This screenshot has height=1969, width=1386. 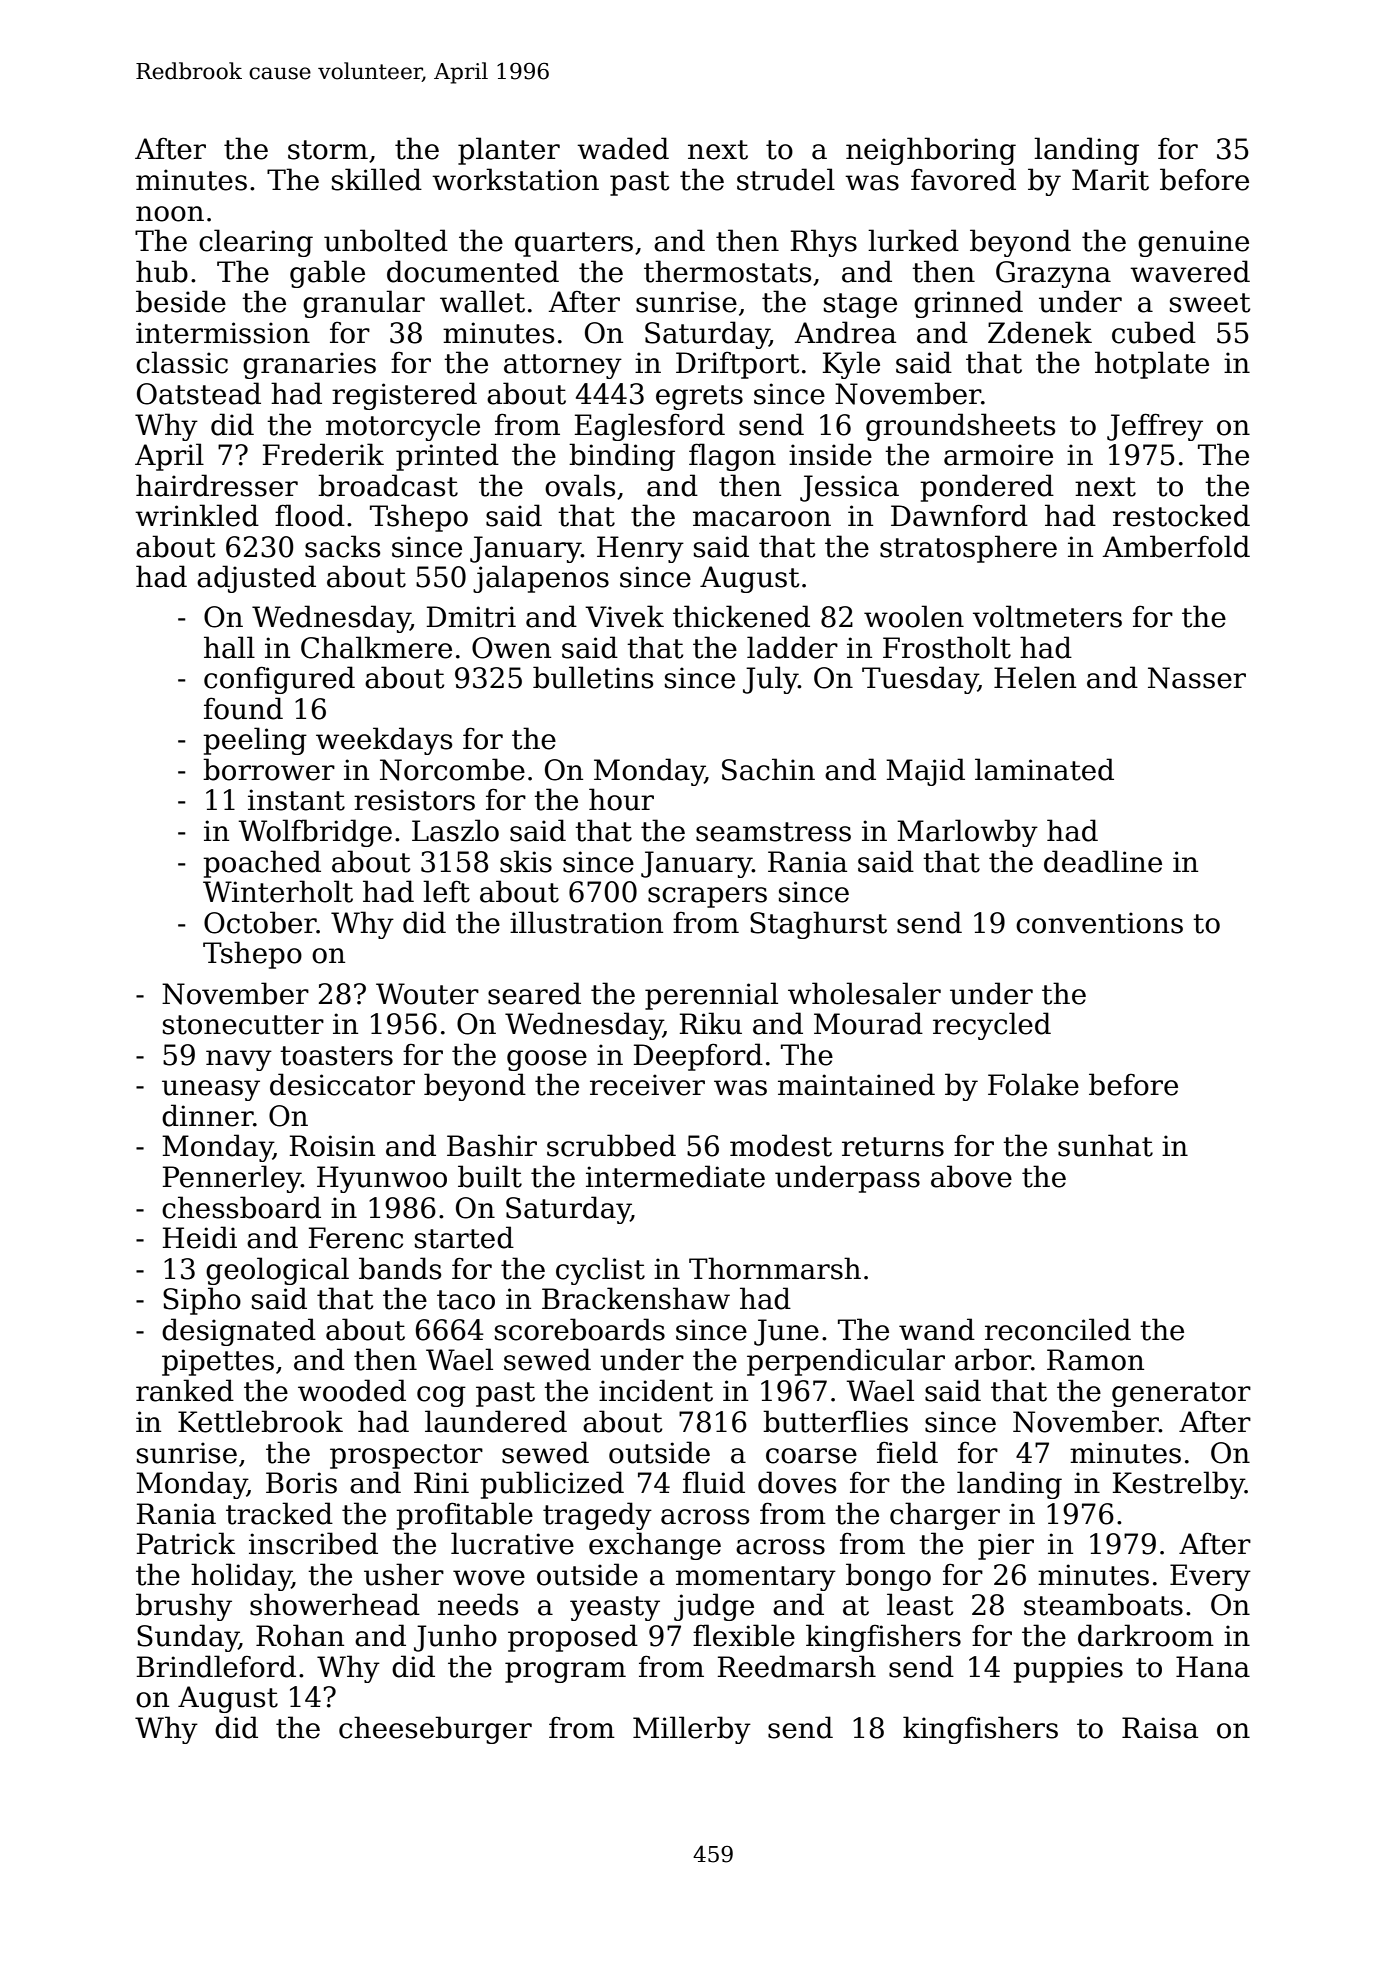 I want to click on wholesaler, so click(x=864, y=993).
